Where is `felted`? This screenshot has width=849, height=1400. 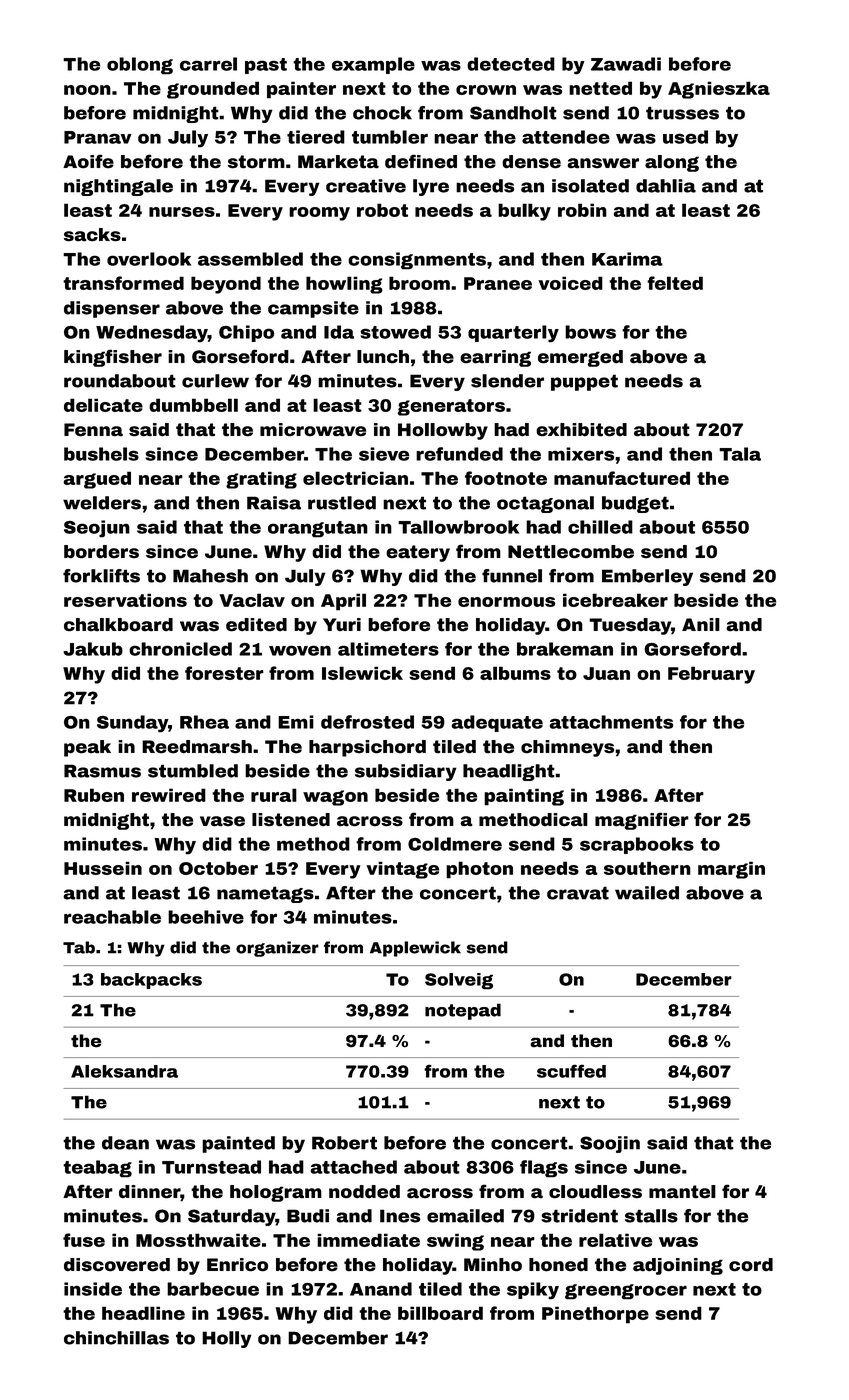 felted is located at coordinates (675, 283).
